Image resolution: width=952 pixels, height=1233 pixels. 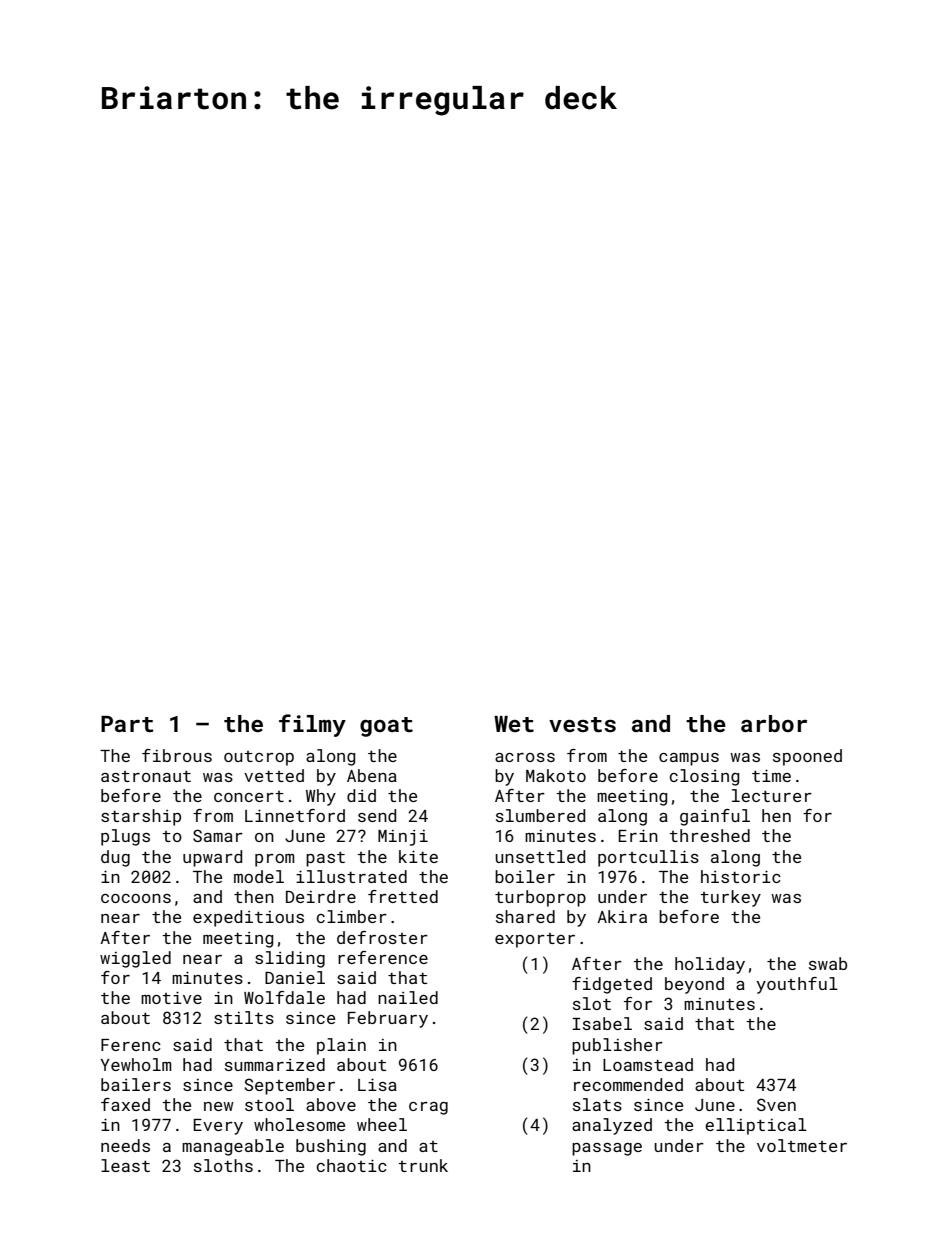 I want to click on slumbered, so click(x=540, y=815).
